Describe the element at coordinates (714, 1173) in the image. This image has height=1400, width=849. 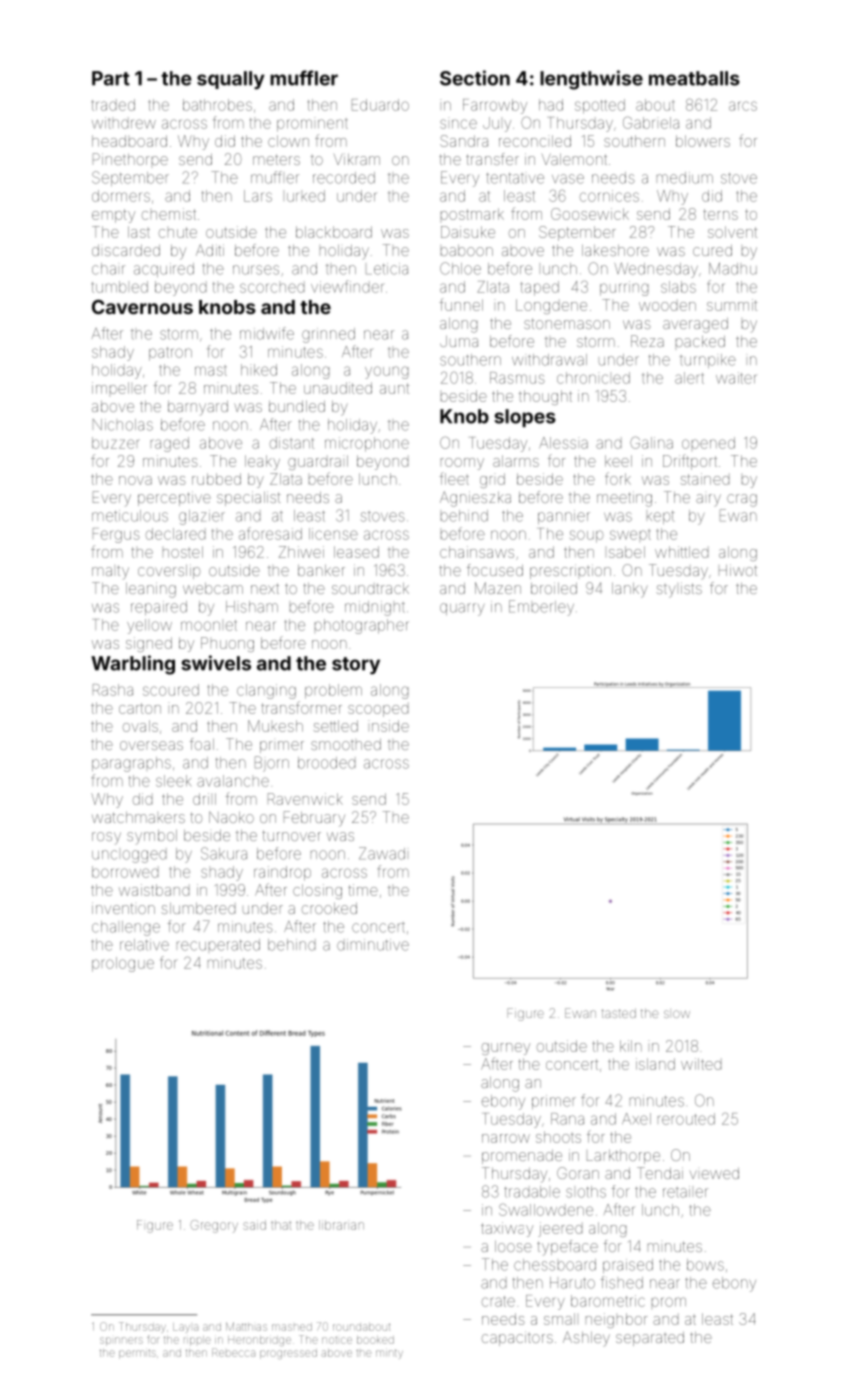
I see `viewed` at that location.
